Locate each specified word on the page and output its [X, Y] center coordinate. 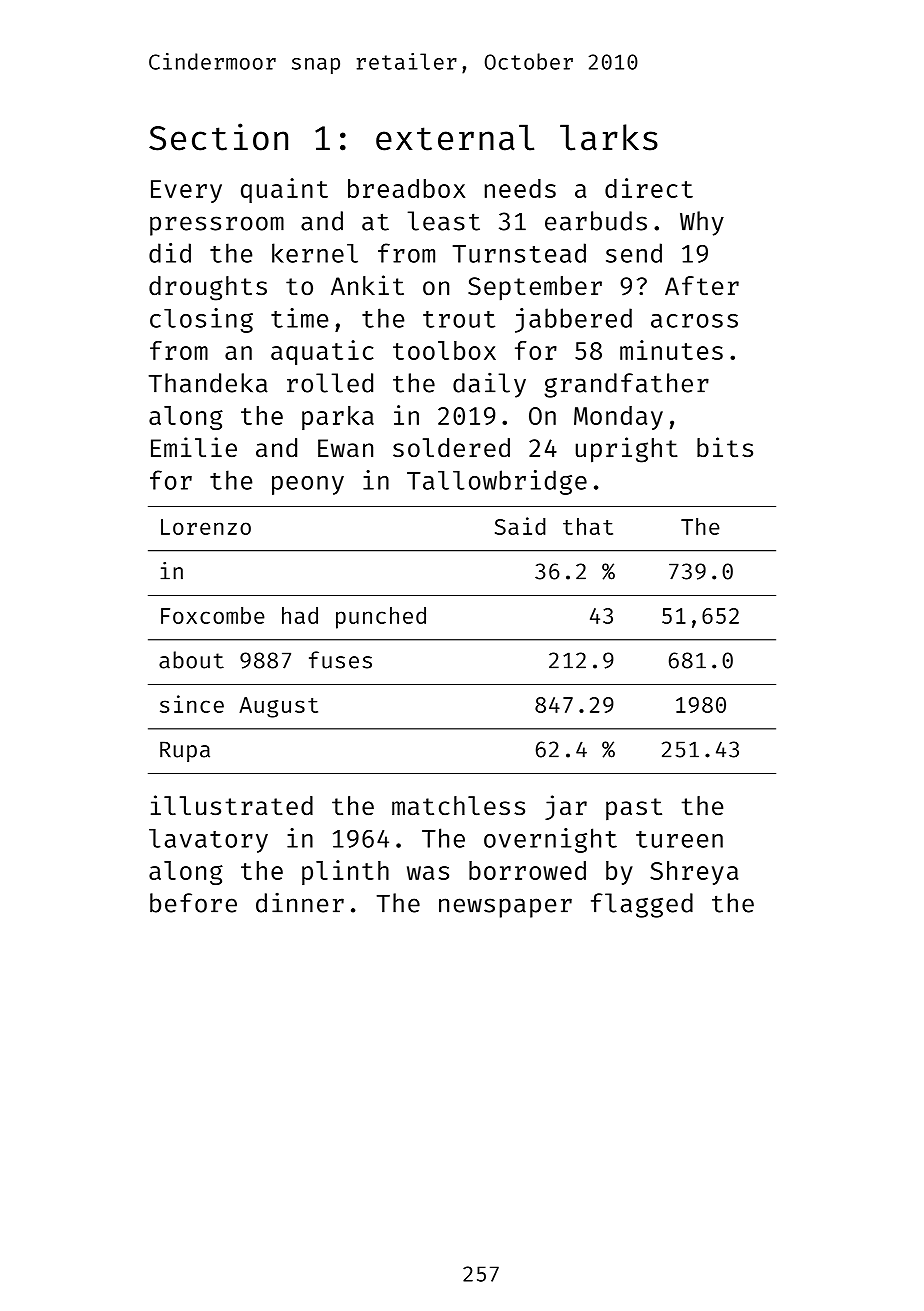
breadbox [406, 188]
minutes [671, 350]
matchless [458, 806]
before [193, 903]
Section [218, 137]
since [192, 704]
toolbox [444, 350]
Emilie [194, 447]
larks [609, 137]
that [588, 526]
